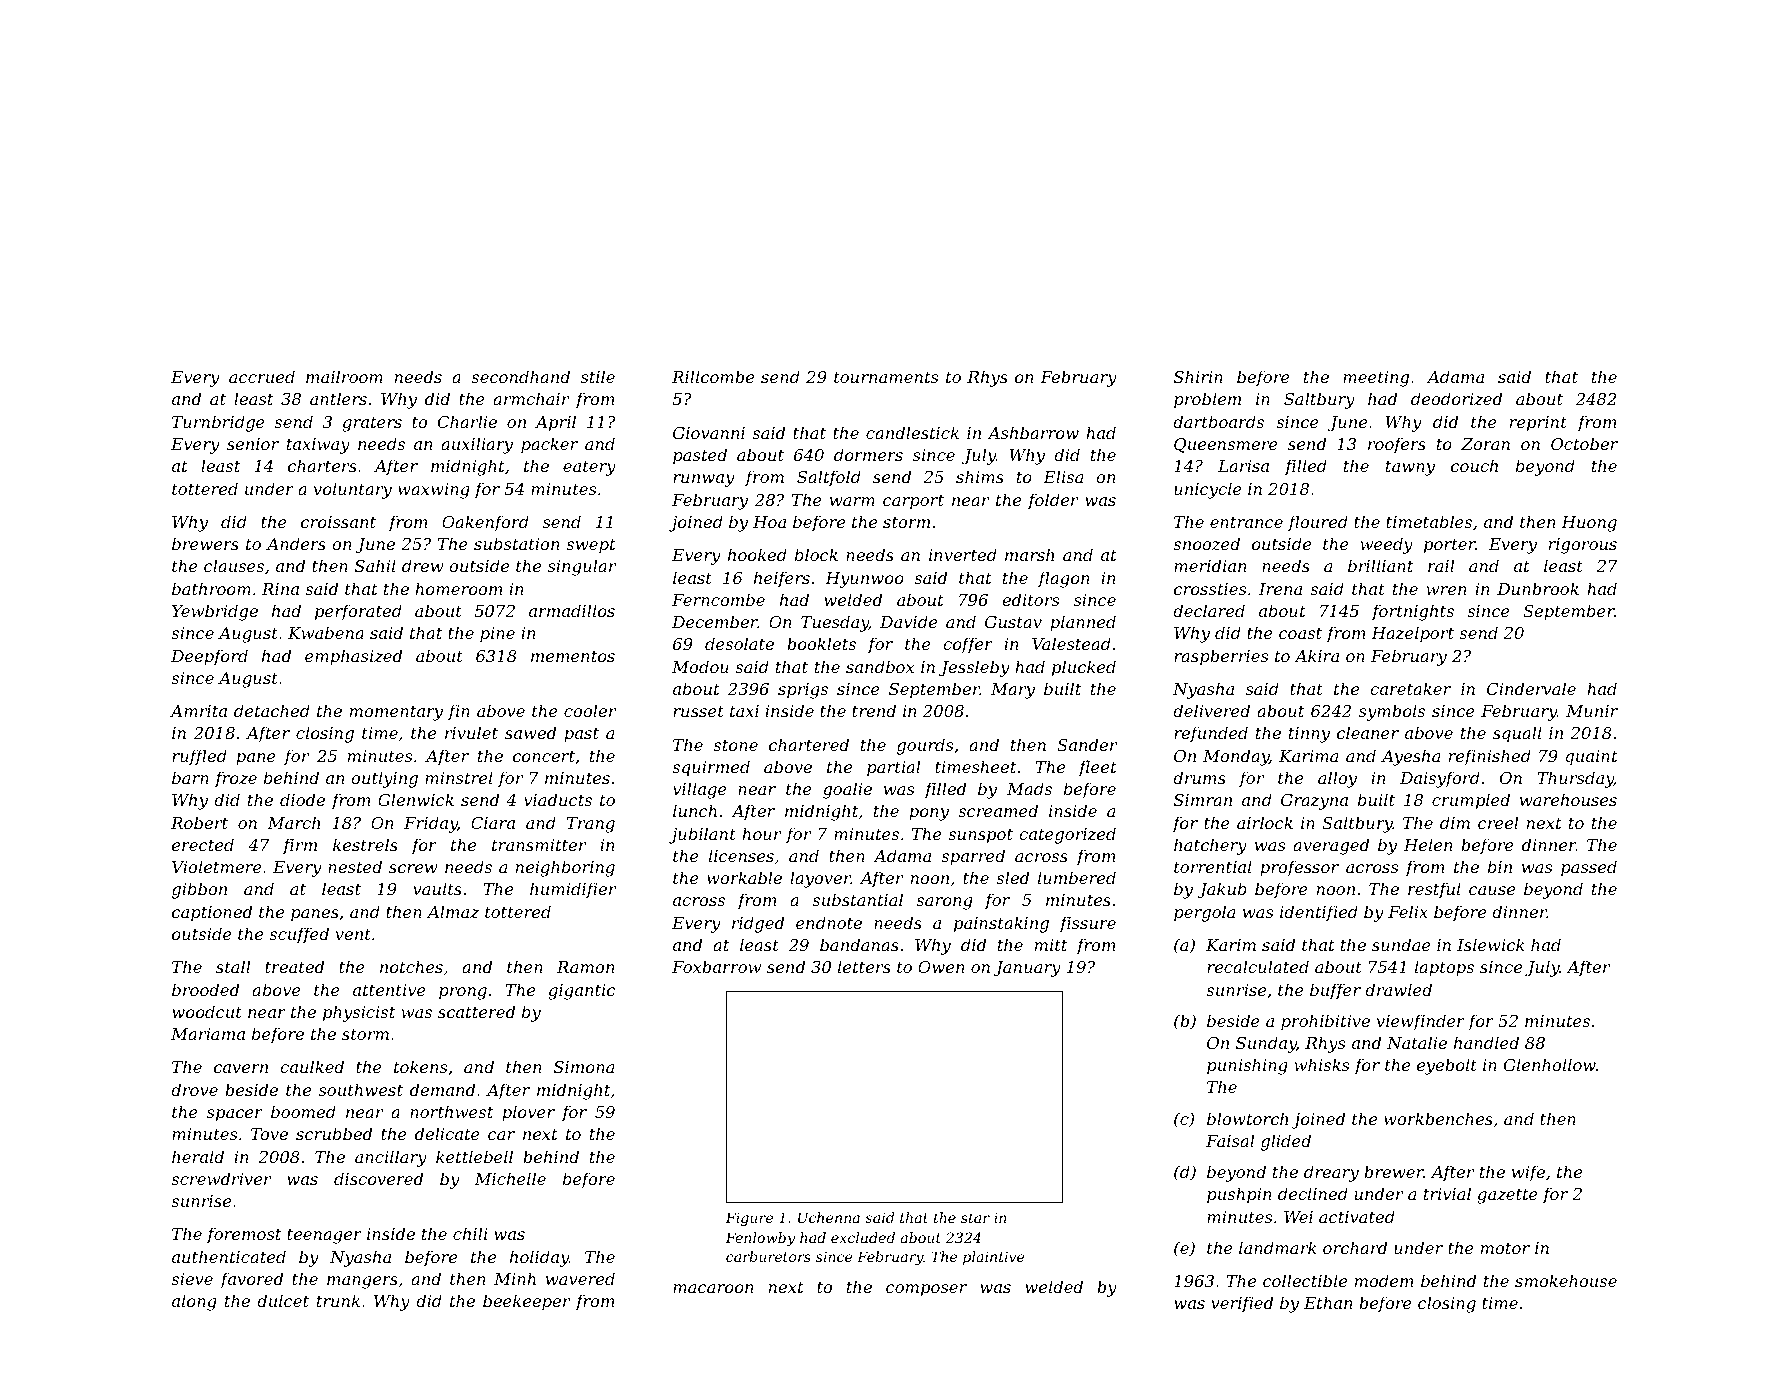  Describe the element at coordinates (760, 1239) in the screenshot. I see `Fenlowby` at that location.
